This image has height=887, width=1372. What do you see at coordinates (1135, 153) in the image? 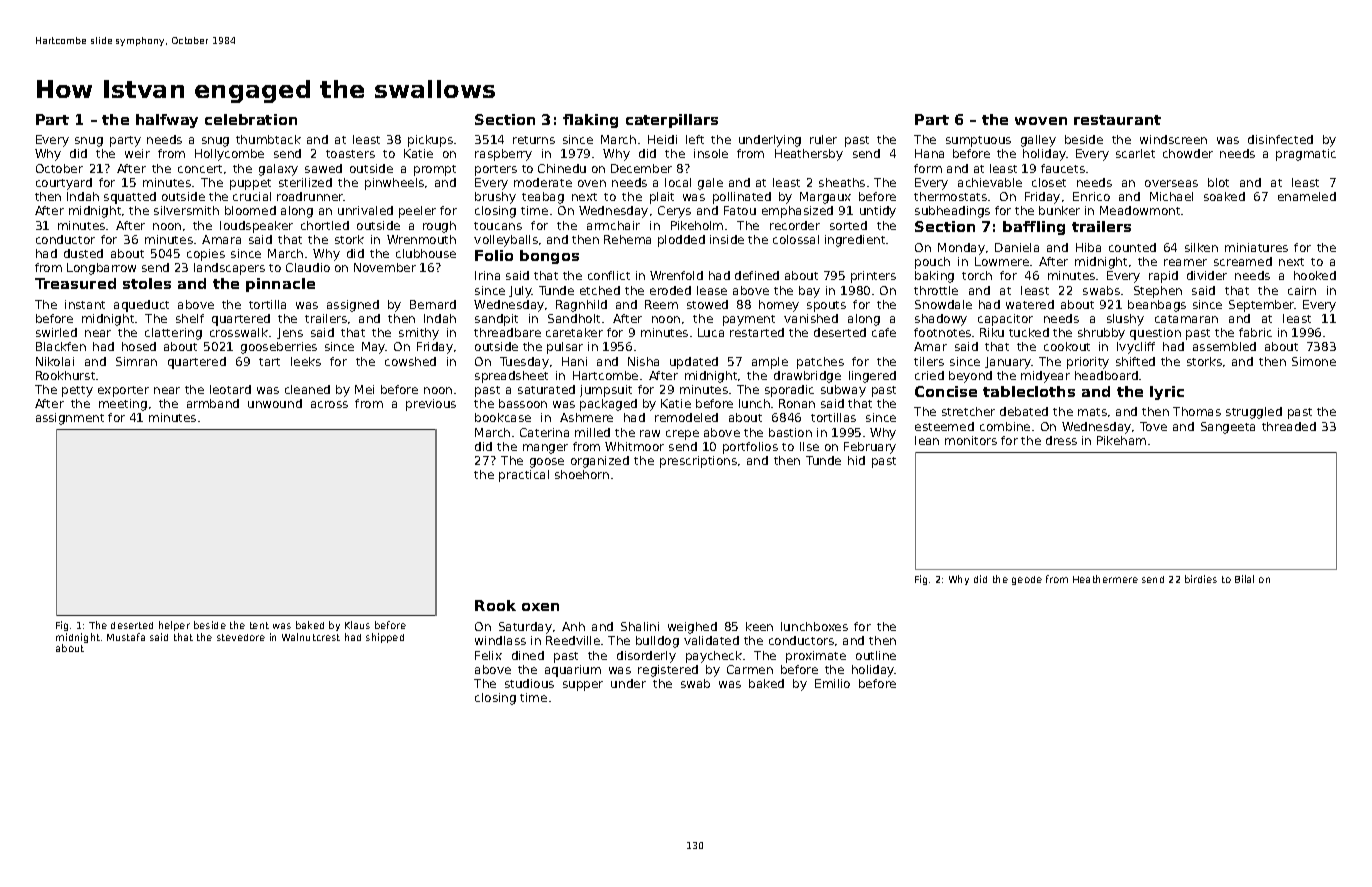
I see `scarlet` at bounding box center [1135, 153].
